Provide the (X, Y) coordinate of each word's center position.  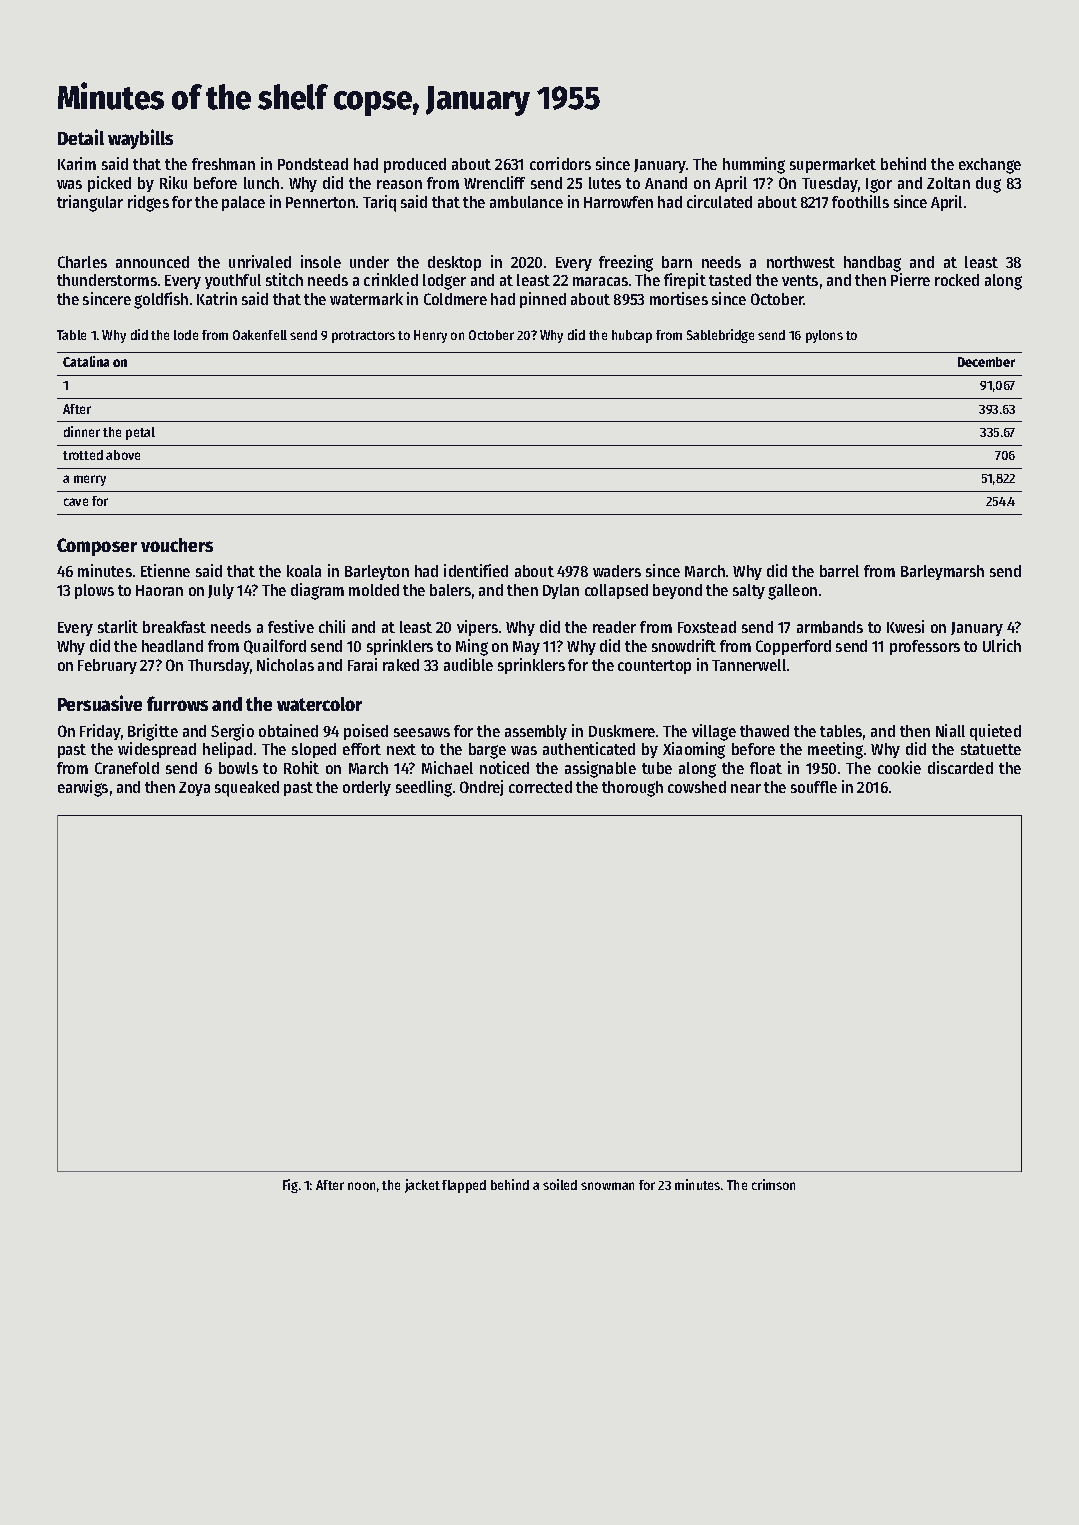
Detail (81, 137)
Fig (290, 1186)
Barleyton (377, 572)
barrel (839, 571)
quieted (995, 732)
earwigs (83, 788)
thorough (632, 789)
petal (140, 433)
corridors (560, 163)
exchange (990, 166)
